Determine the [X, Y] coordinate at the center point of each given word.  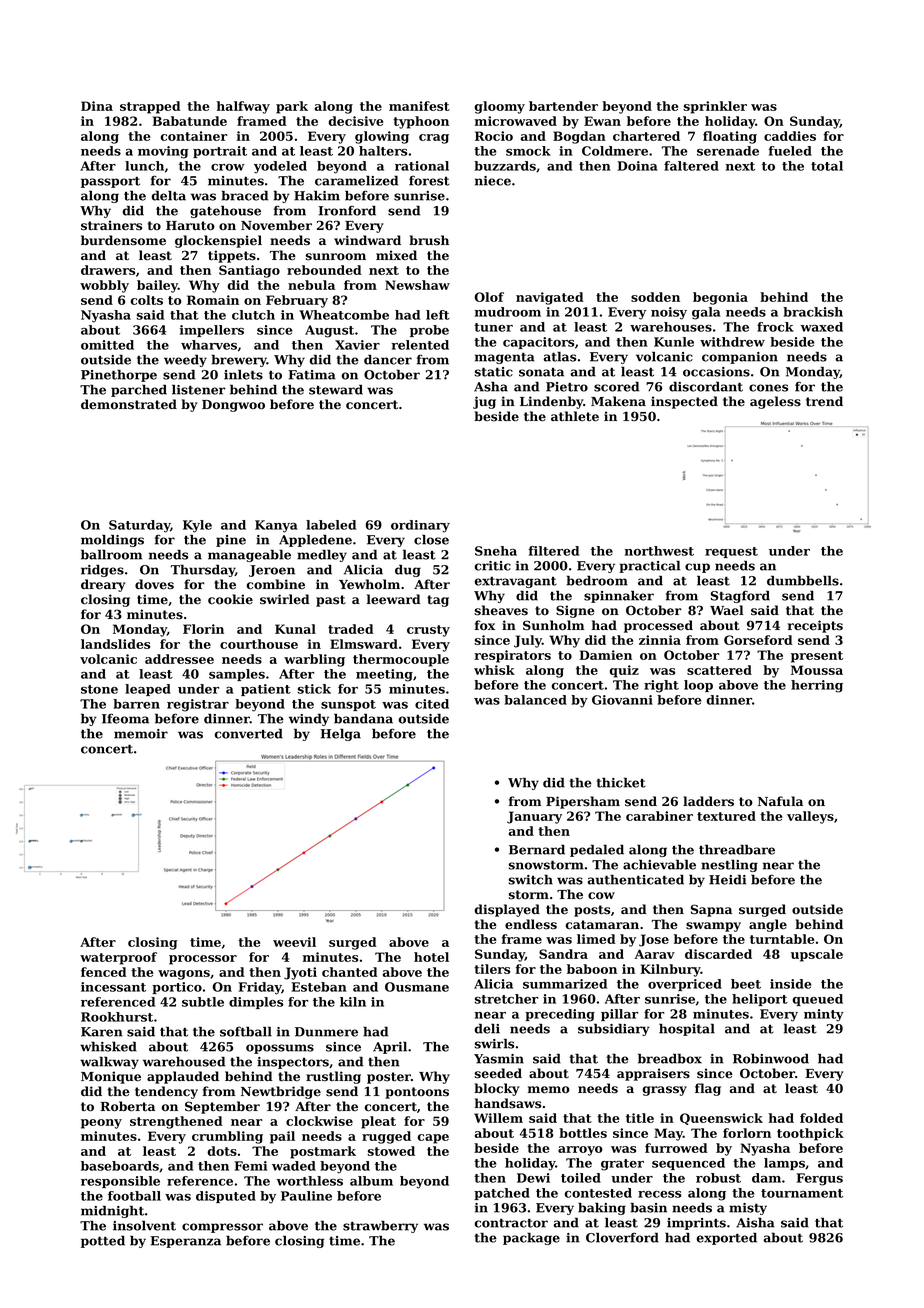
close [431, 540]
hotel [431, 957]
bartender [563, 106]
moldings [112, 540]
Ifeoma [125, 718]
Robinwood [771, 1058]
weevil [294, 942]
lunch [144, 166]
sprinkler [715, 107]
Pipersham [583, 802]
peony [101, 1124]
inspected [684, 402]
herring [817, 686]
